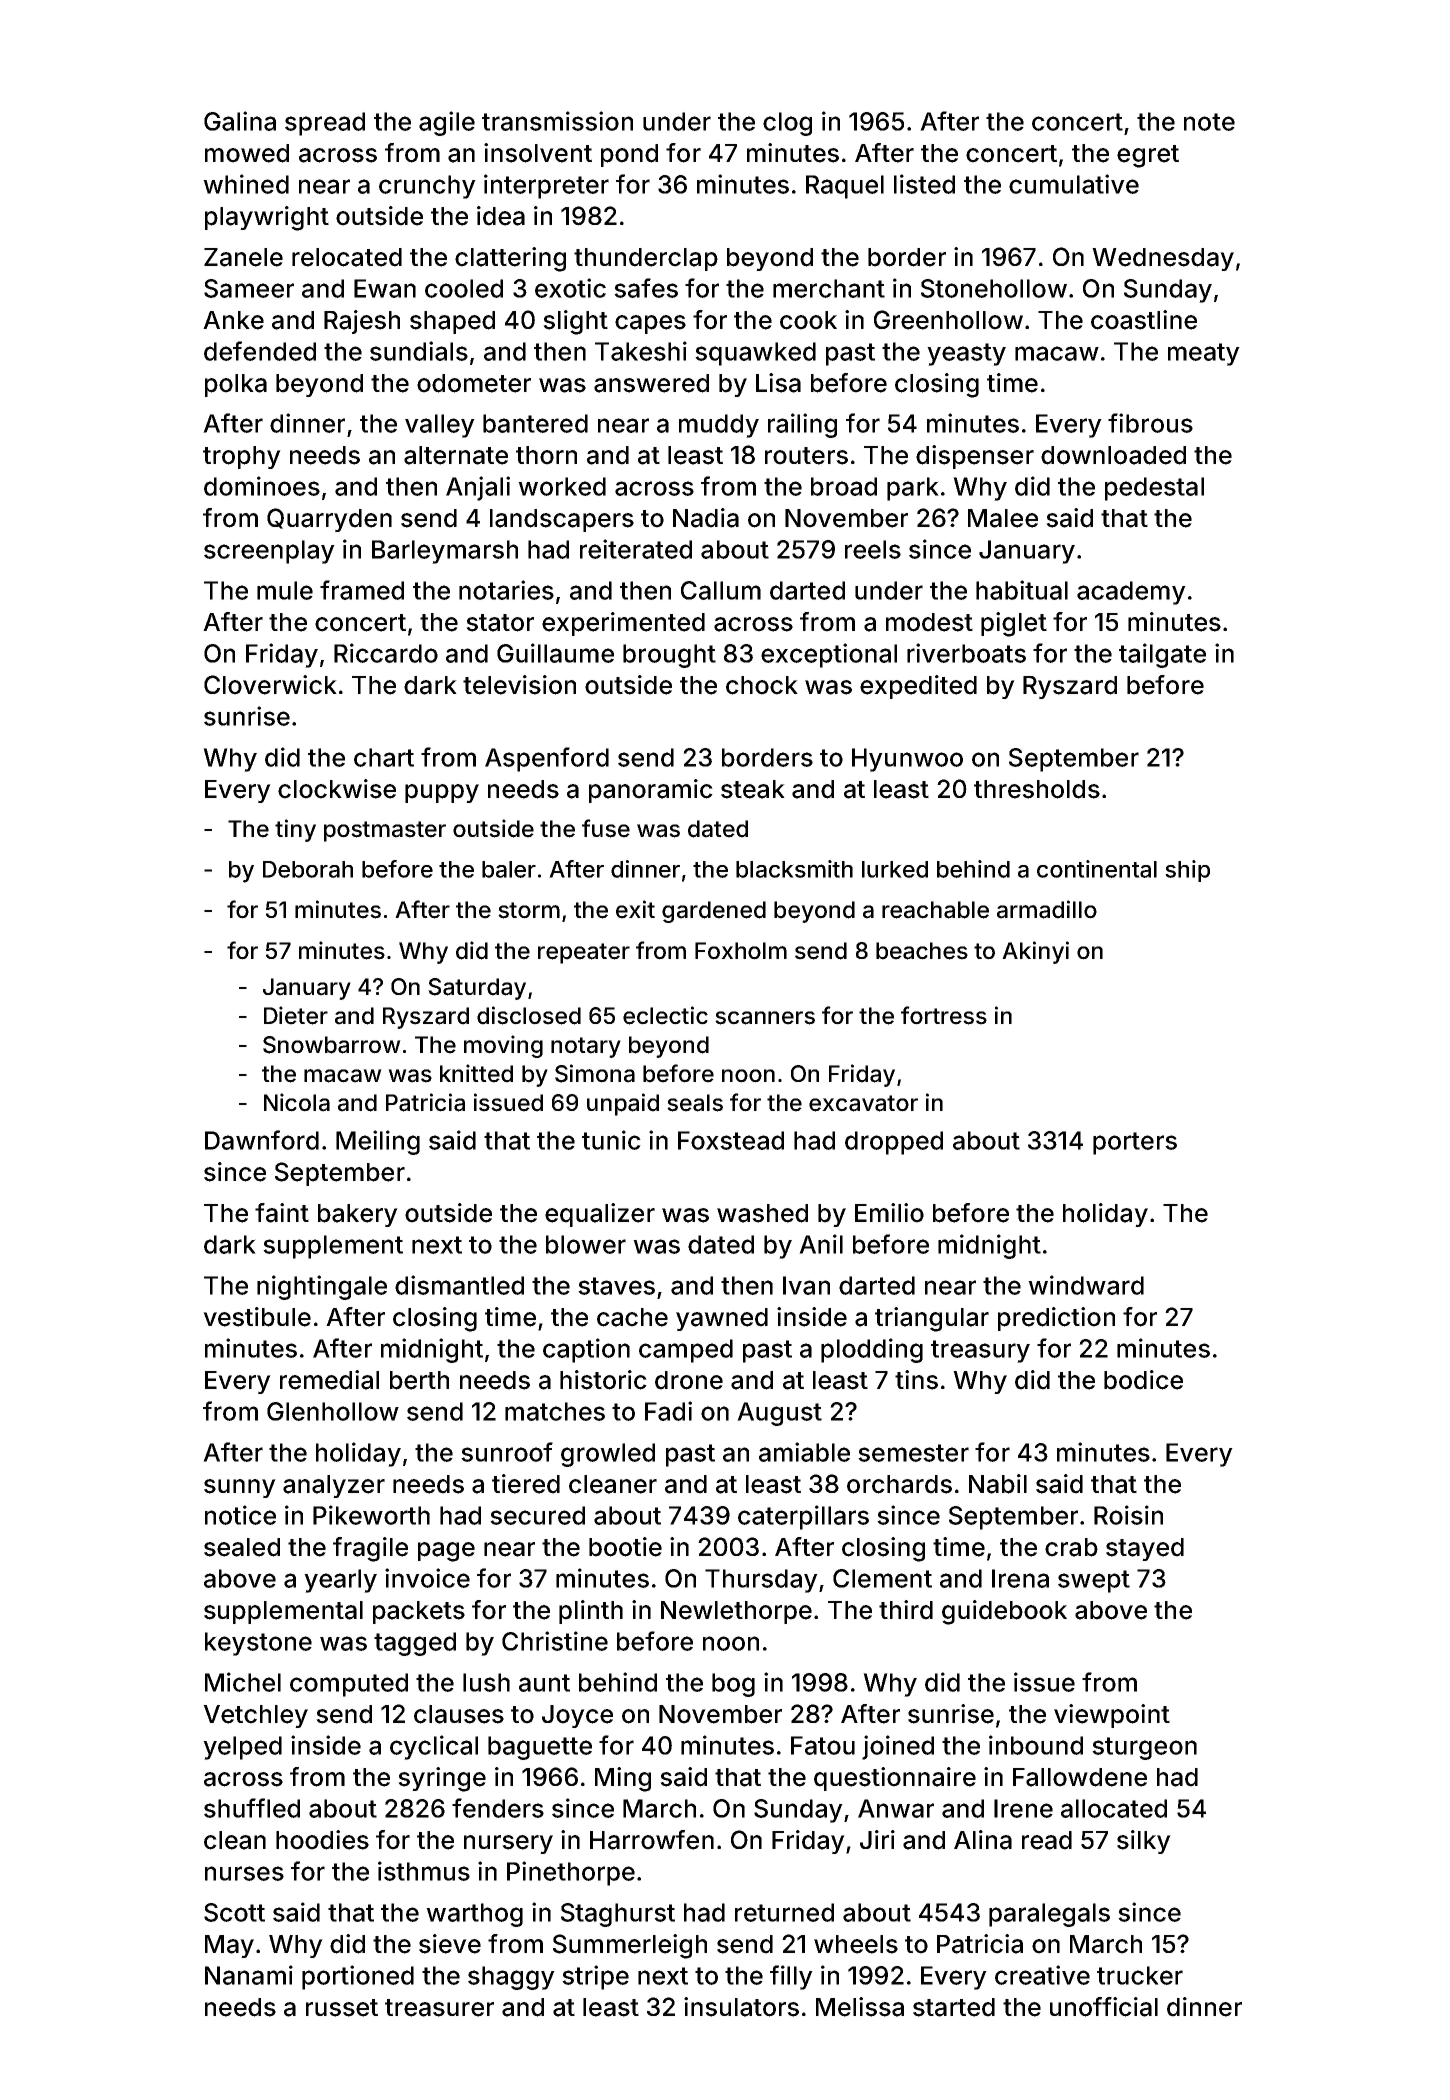 The height and width of the screenshot is (2100, 1450). I want to click on Meiling, so click(378, 1142).
